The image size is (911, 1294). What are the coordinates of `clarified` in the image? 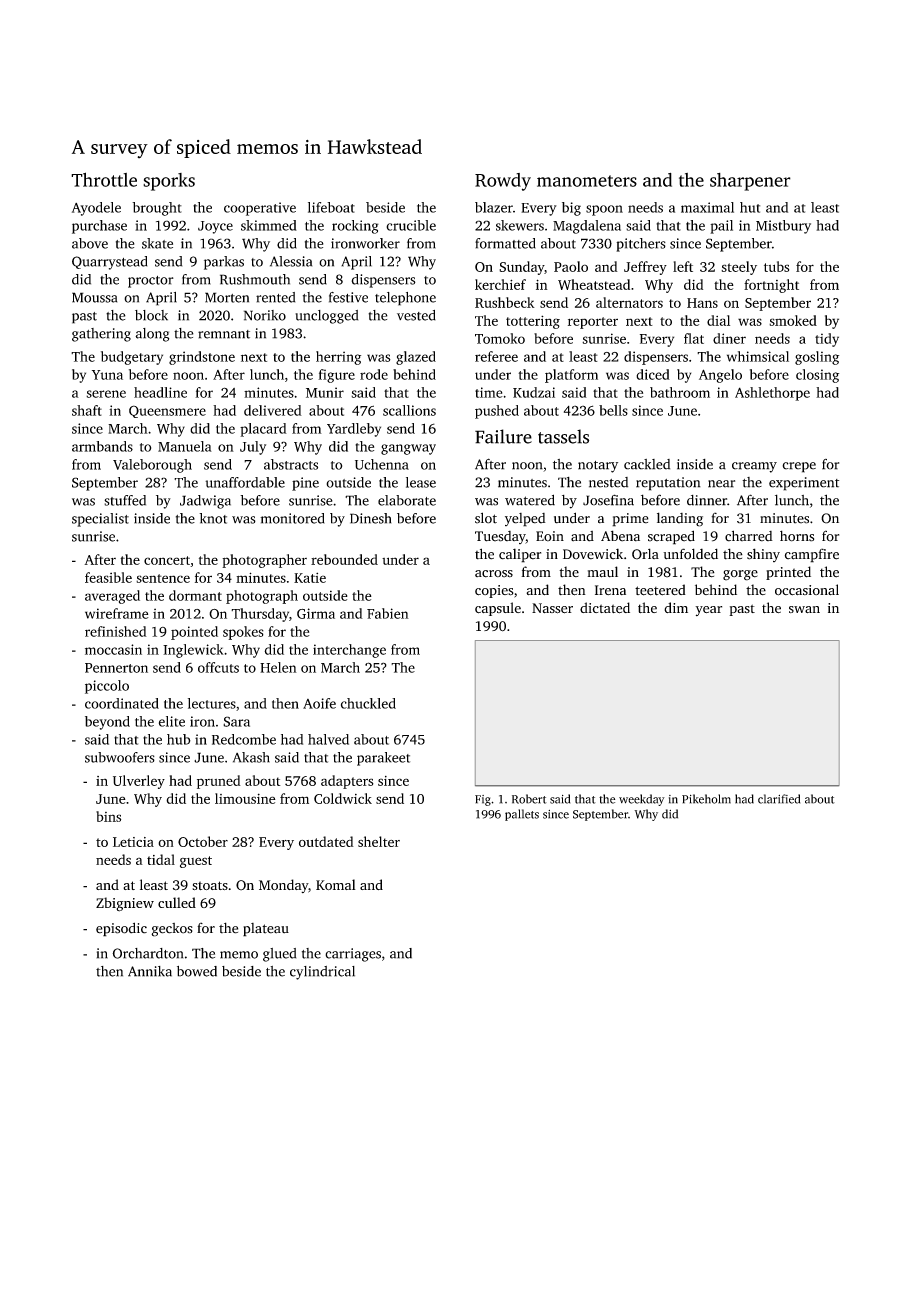 It's located at (779, 799).
